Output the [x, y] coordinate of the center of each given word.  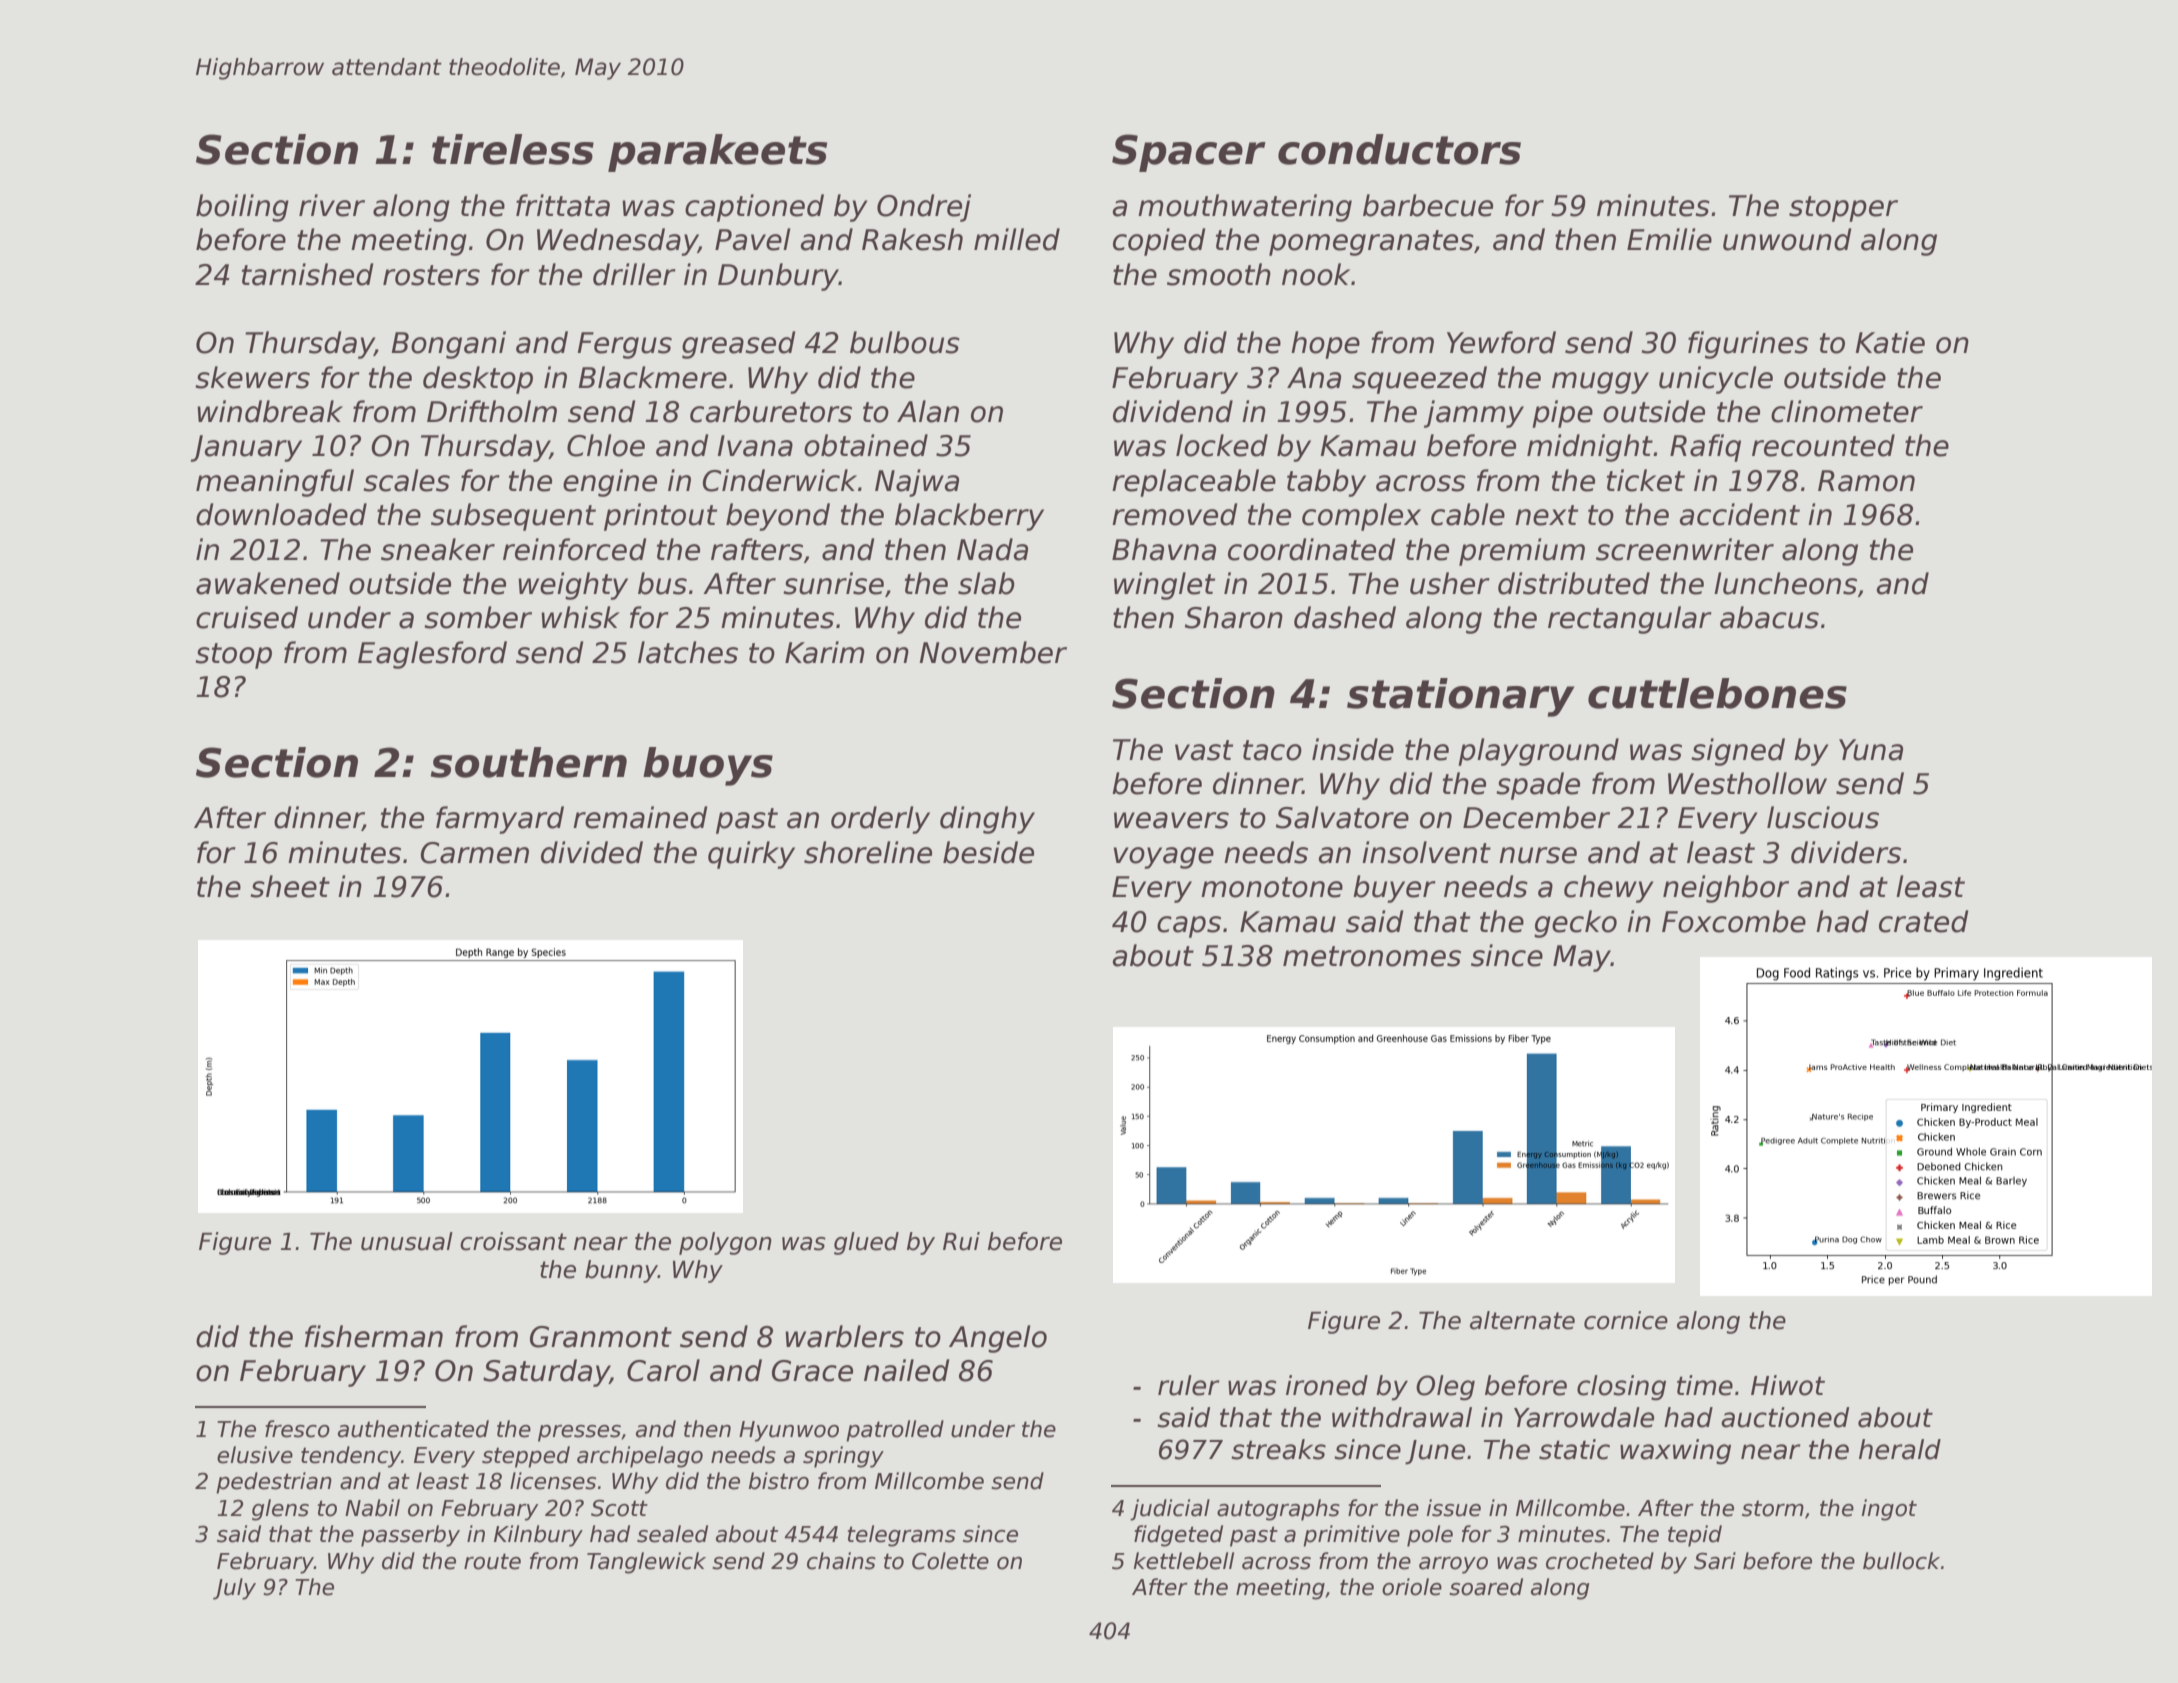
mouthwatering [1245, 208]
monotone [1272, 887]
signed [1738, 752]
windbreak [270, 411]
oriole [1412, 1587]
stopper [1843, 209]
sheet [290, 886]
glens [280, 1510]
